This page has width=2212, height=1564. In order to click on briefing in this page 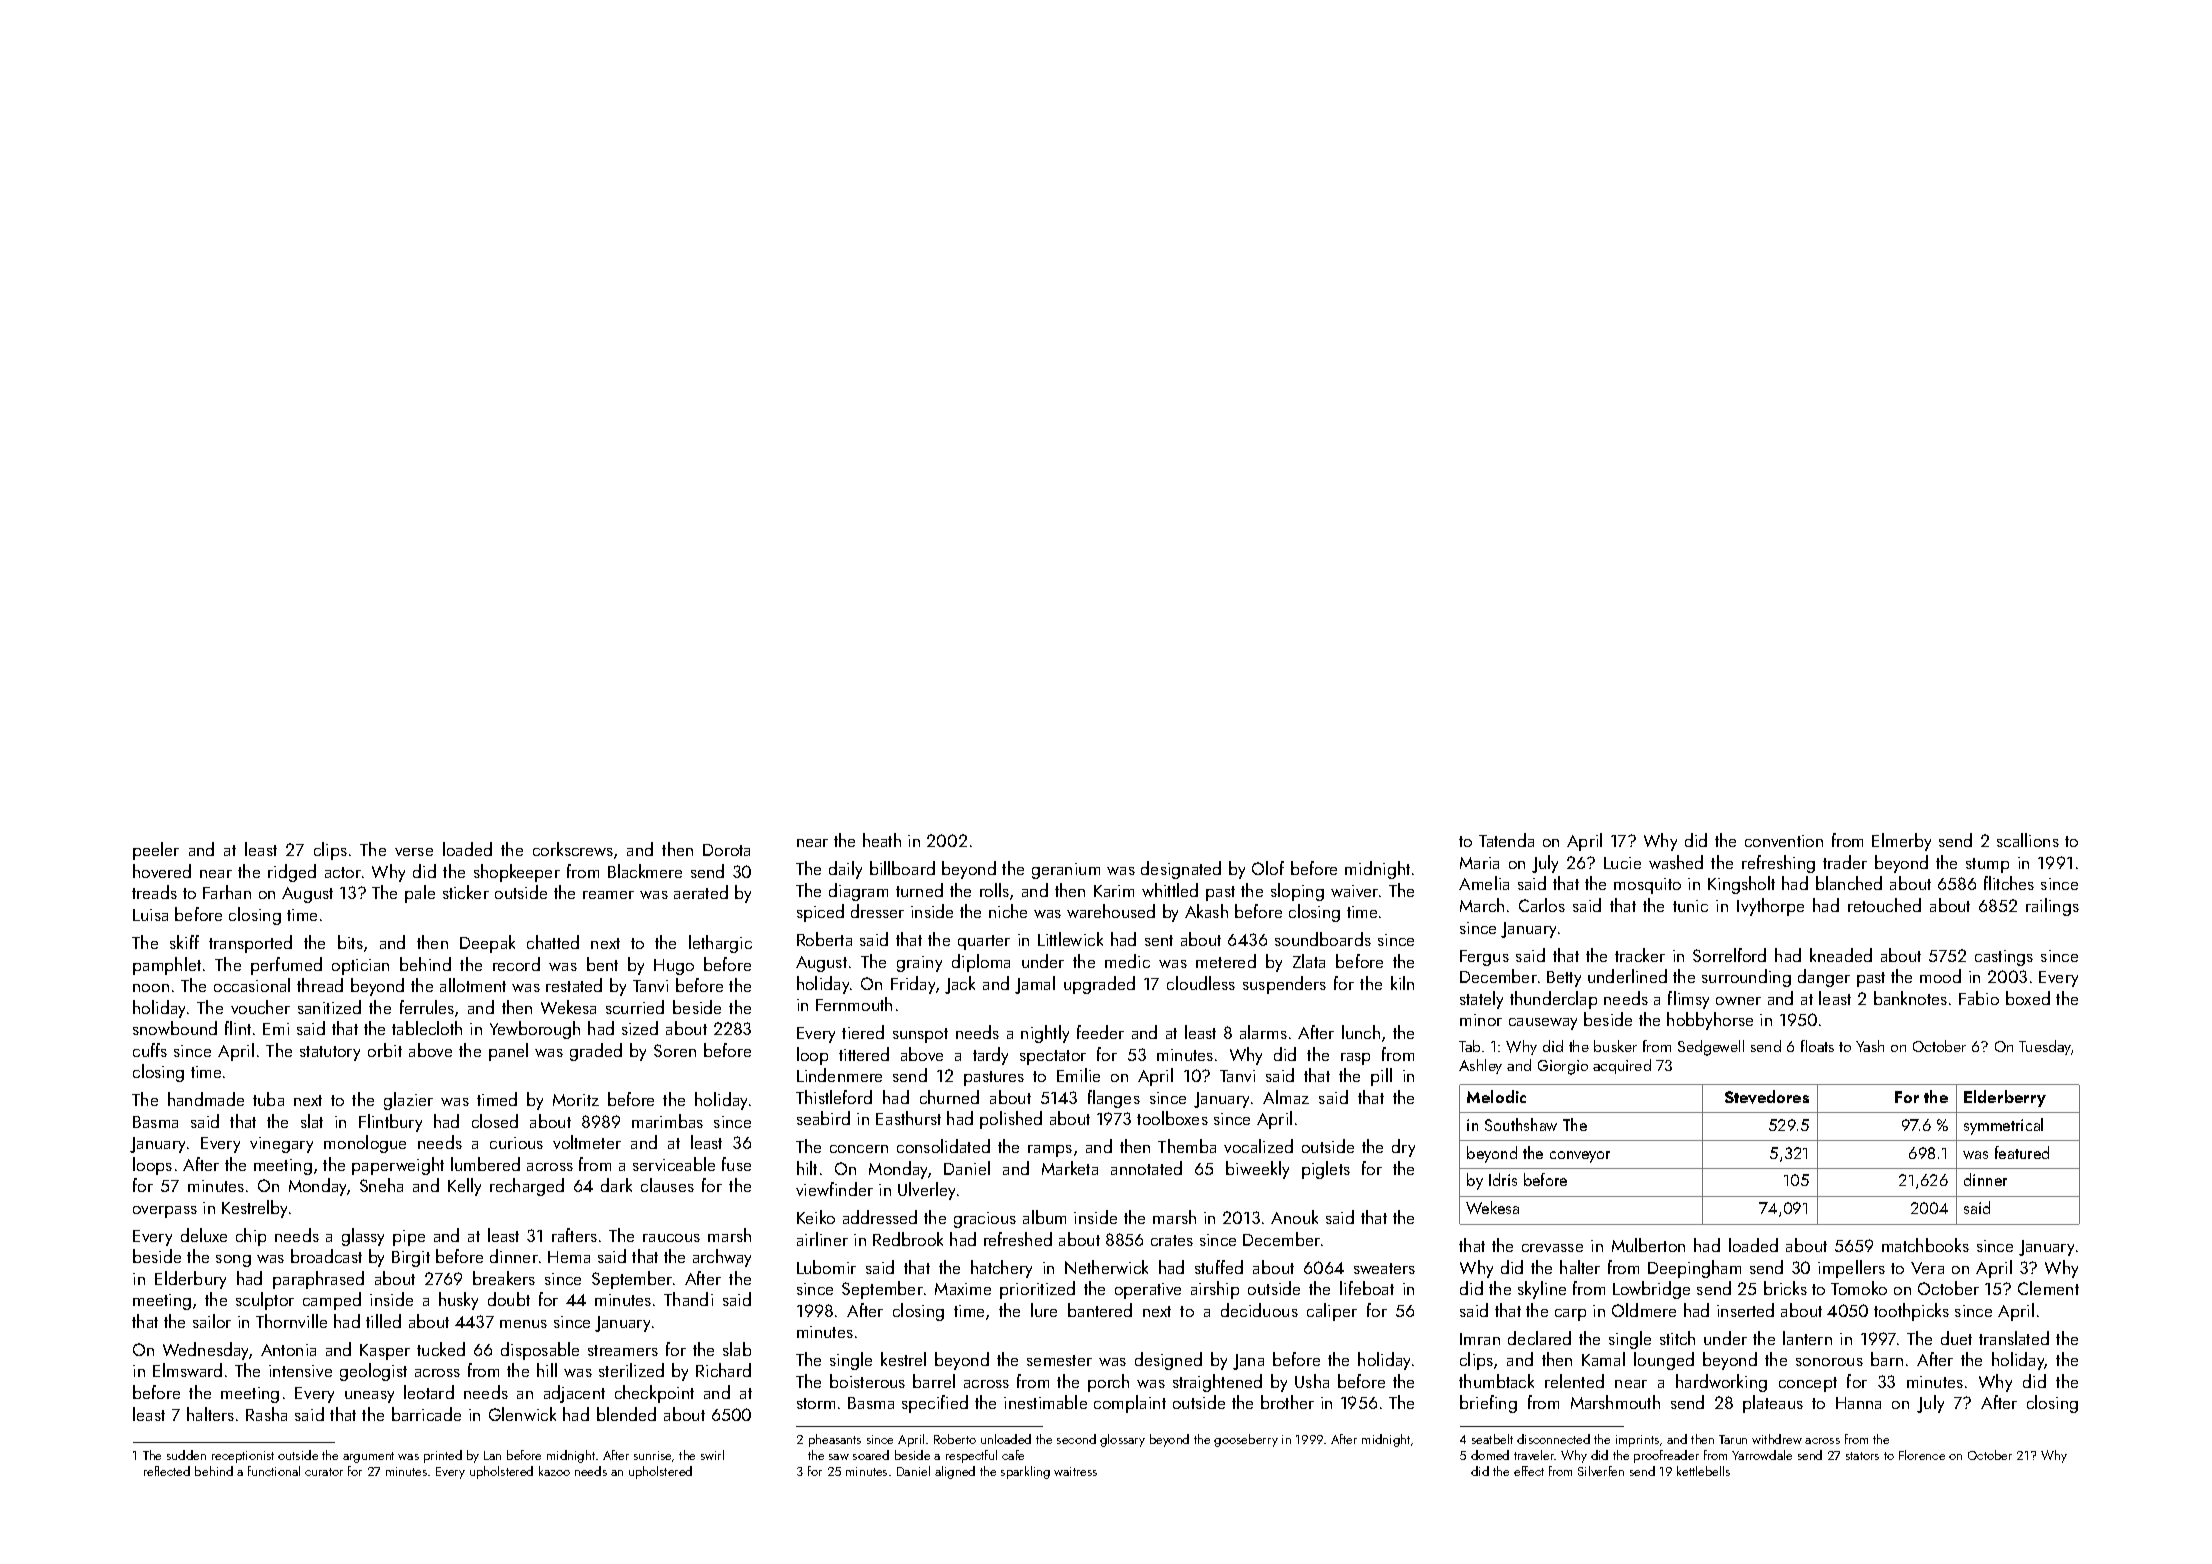, I will do `click(1488, 1404)`.
